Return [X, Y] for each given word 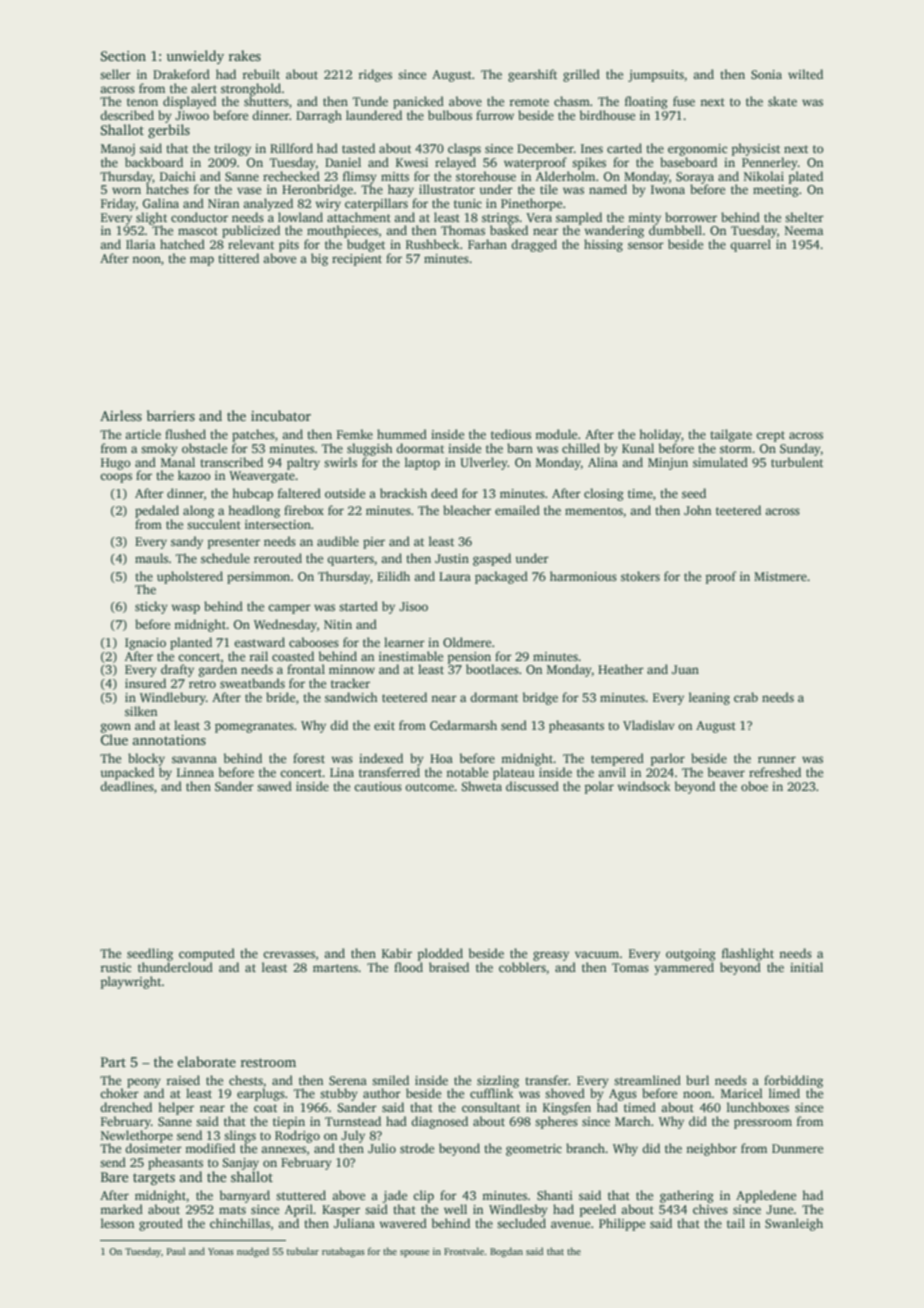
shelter [804, 217]
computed [207, 954]
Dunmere [797, 1148]
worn [126, 190]
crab [746, 697]
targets [154, 1179]
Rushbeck [433, 244]
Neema [804, 230]
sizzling [498, 1081]
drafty [177, 670]
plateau [513, 773]
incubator [281, 415]
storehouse [486, 176]
